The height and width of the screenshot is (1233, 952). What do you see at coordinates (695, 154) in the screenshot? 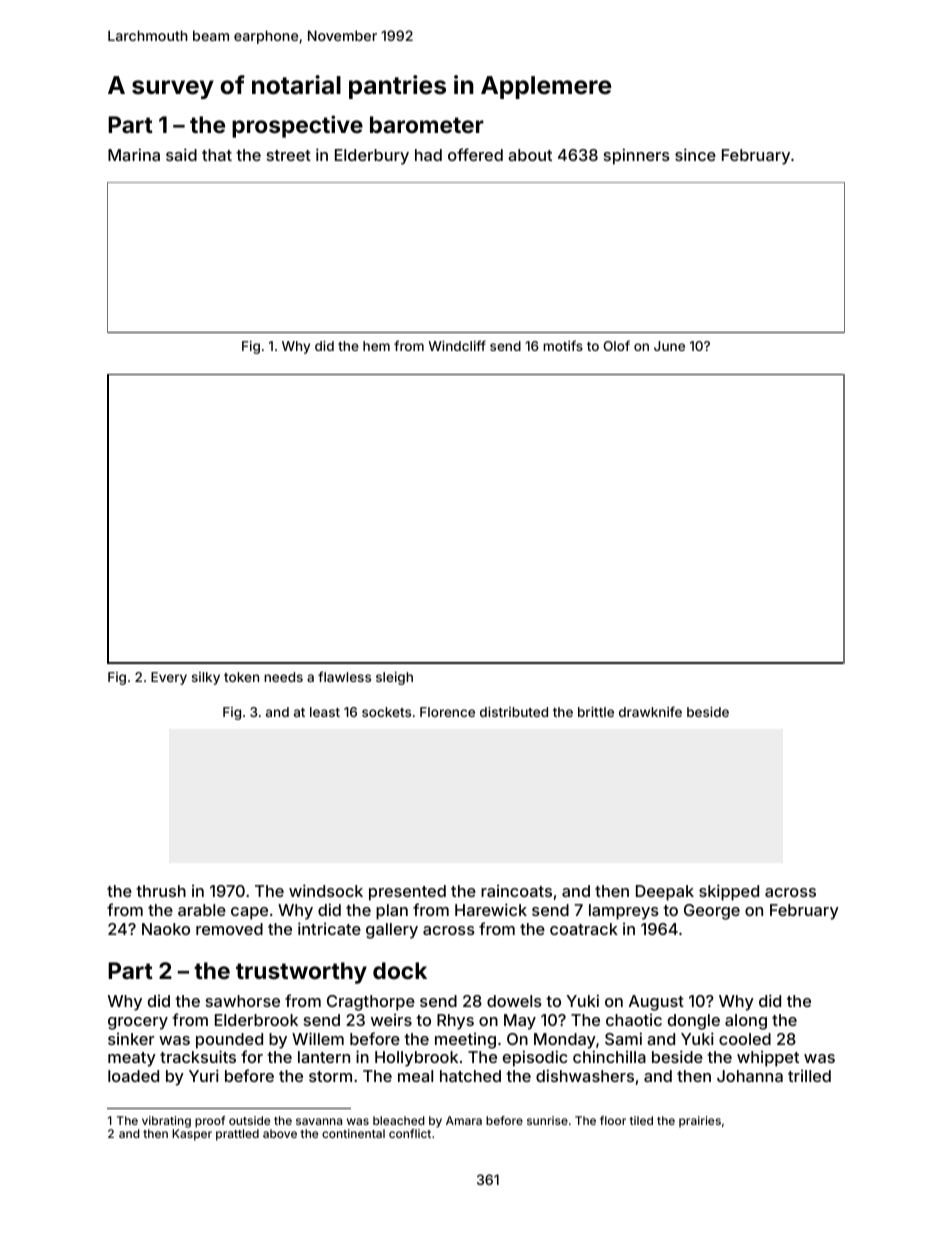
I see `since` at bounding box center [695, 154].
